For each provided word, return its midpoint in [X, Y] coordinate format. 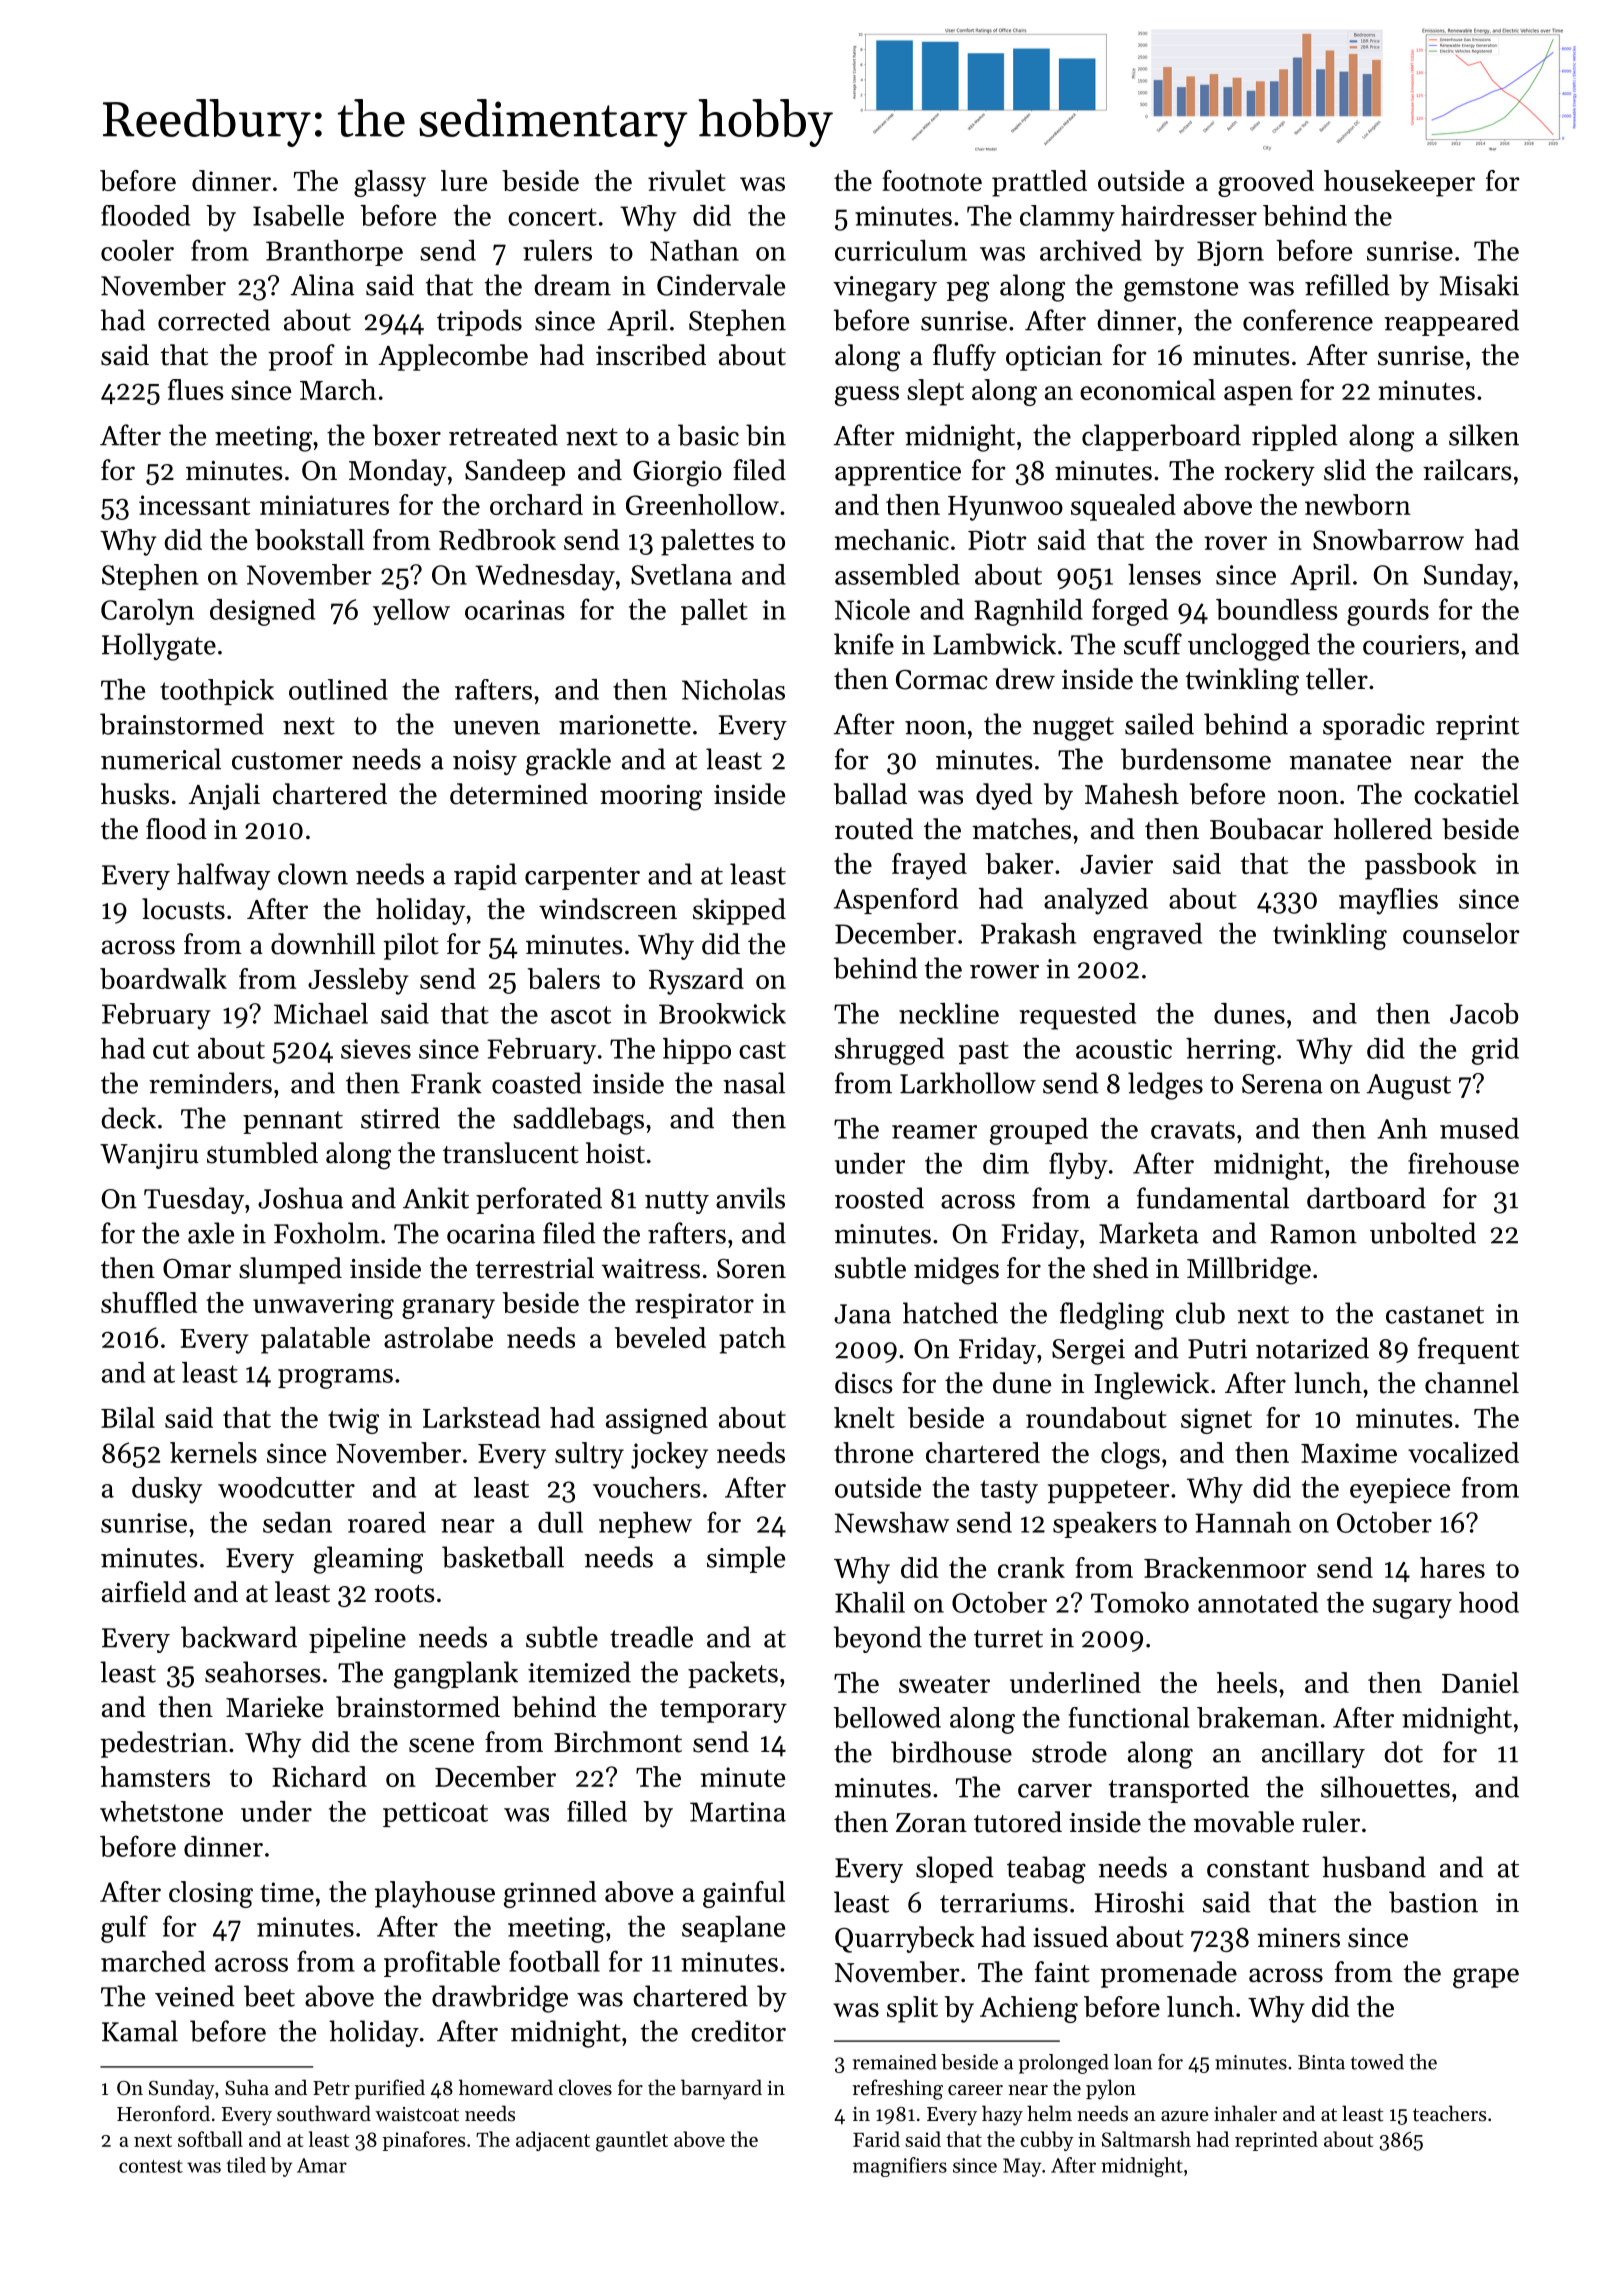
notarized [1312, 1348]
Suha [247, 2087]
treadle [651, 1637]
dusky [167, 1490]
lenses [1164, 574]
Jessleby [358, 981]
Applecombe [453, 357]
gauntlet [632, 2141]
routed [874, 829]
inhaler [1245, 2113]
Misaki [1479, 285]
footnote [932, 180]
